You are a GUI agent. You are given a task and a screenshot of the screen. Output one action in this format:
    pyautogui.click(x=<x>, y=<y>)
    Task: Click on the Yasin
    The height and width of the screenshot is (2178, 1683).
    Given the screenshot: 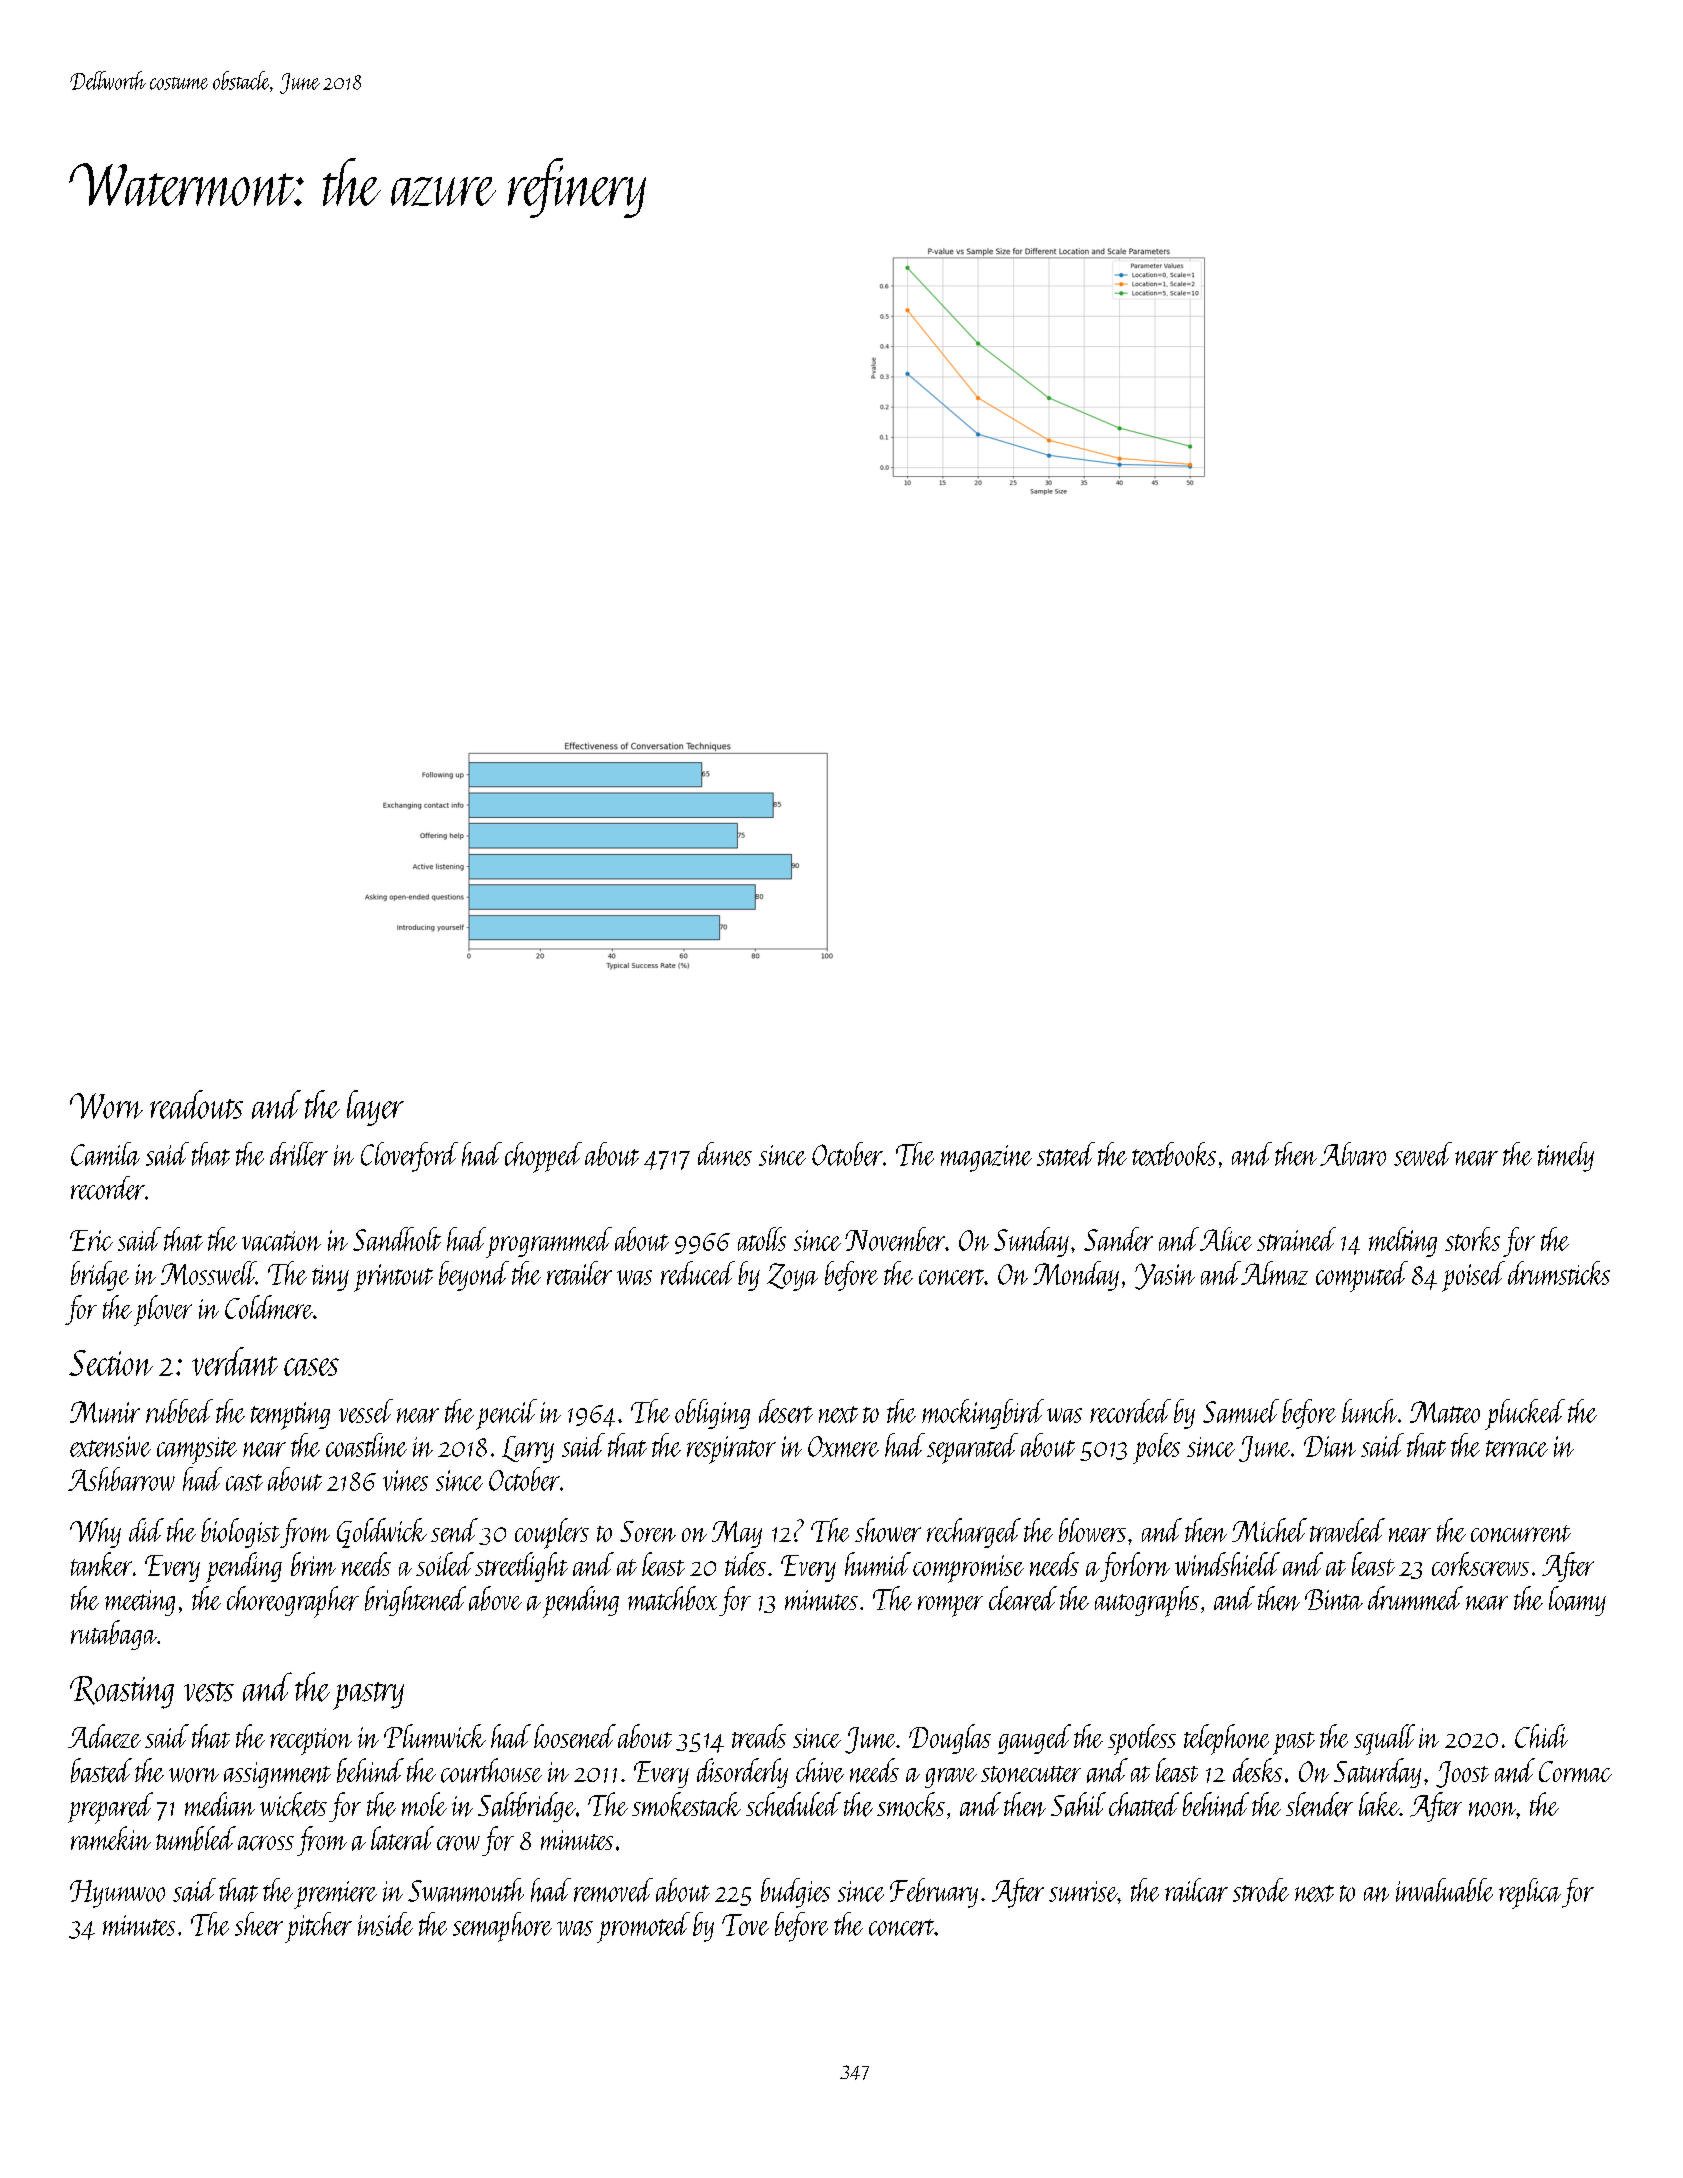 What is the action you would take?
    pyautogui.click(x=1165, y=1276)
